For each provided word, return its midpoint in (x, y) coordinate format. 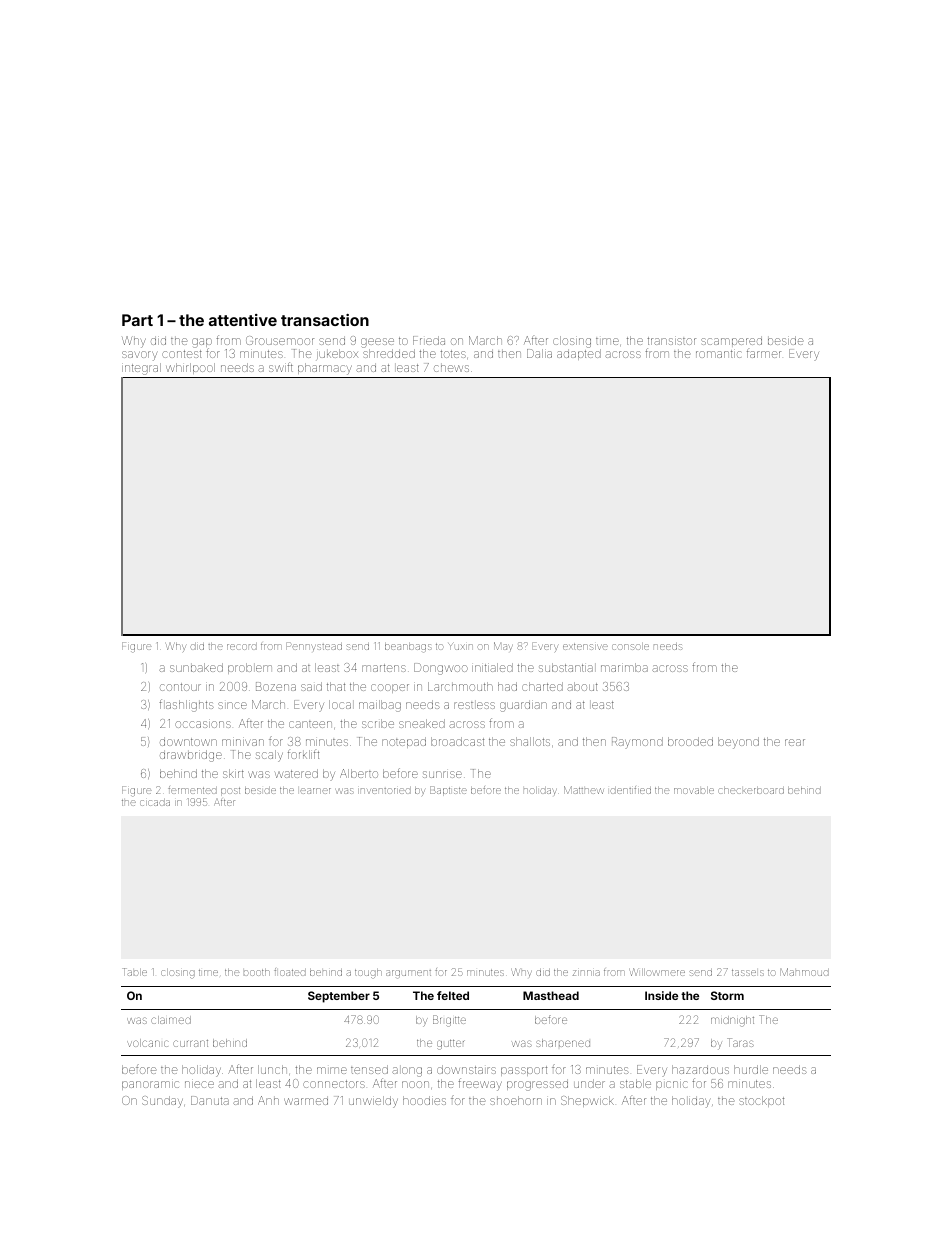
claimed (171, 1020)
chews (451, 368)
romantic (718, 354)
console (630, 646)
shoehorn (516, 1100)
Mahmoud (805, 972)
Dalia (539, 353)
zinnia (586, 973)
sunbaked (196, 667)
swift (281, 367)
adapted (579, 354)
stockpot (761, 1101)
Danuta (210, 1100)
